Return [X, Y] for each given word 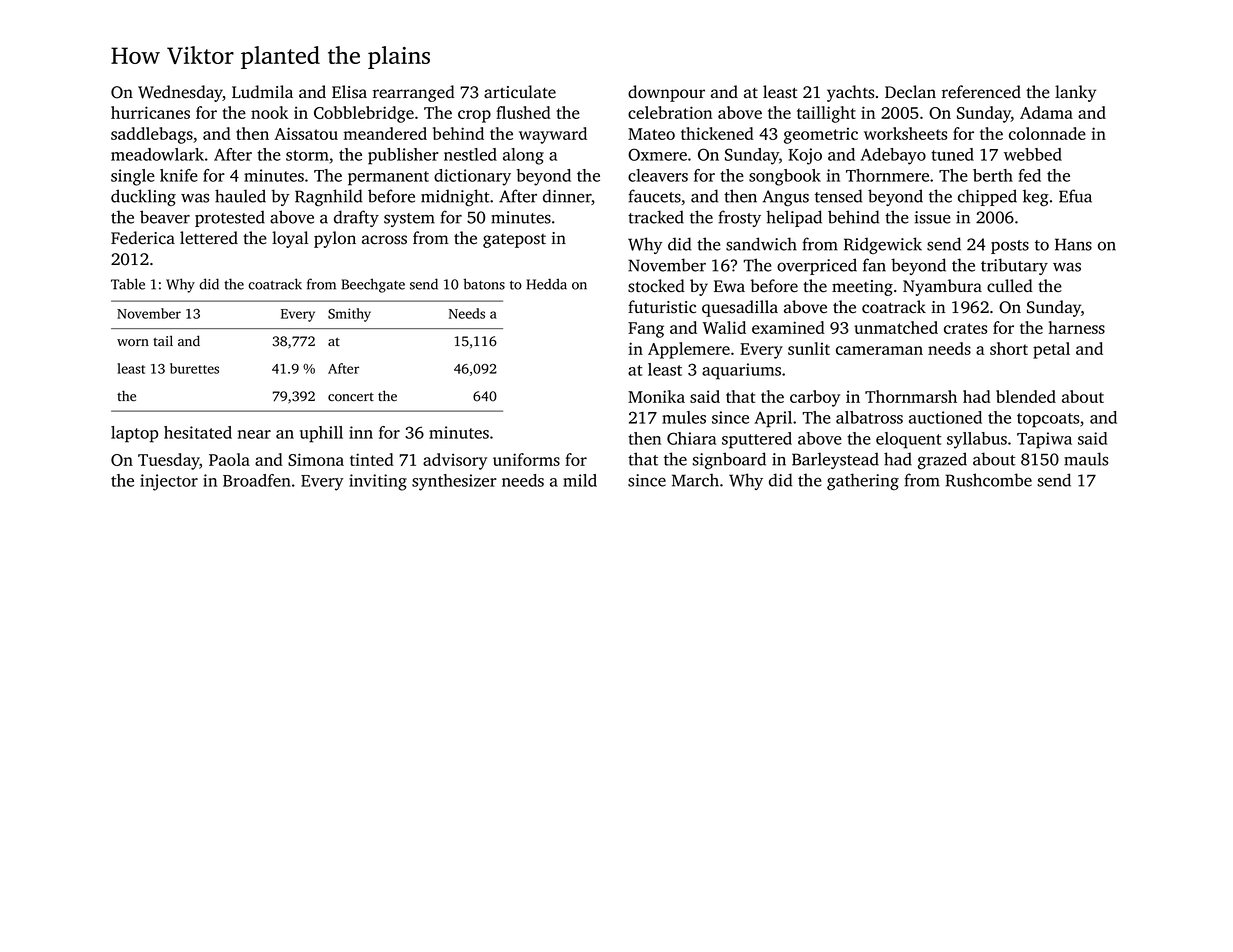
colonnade [1047, 133]
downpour [666, 93]
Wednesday [180, 93]
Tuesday [169, 461]
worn [133, 343]
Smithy [349, 315]
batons [484, 284]
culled [1010, 286]
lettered [209, 238]
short [1009, 348]
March [695, 480]
